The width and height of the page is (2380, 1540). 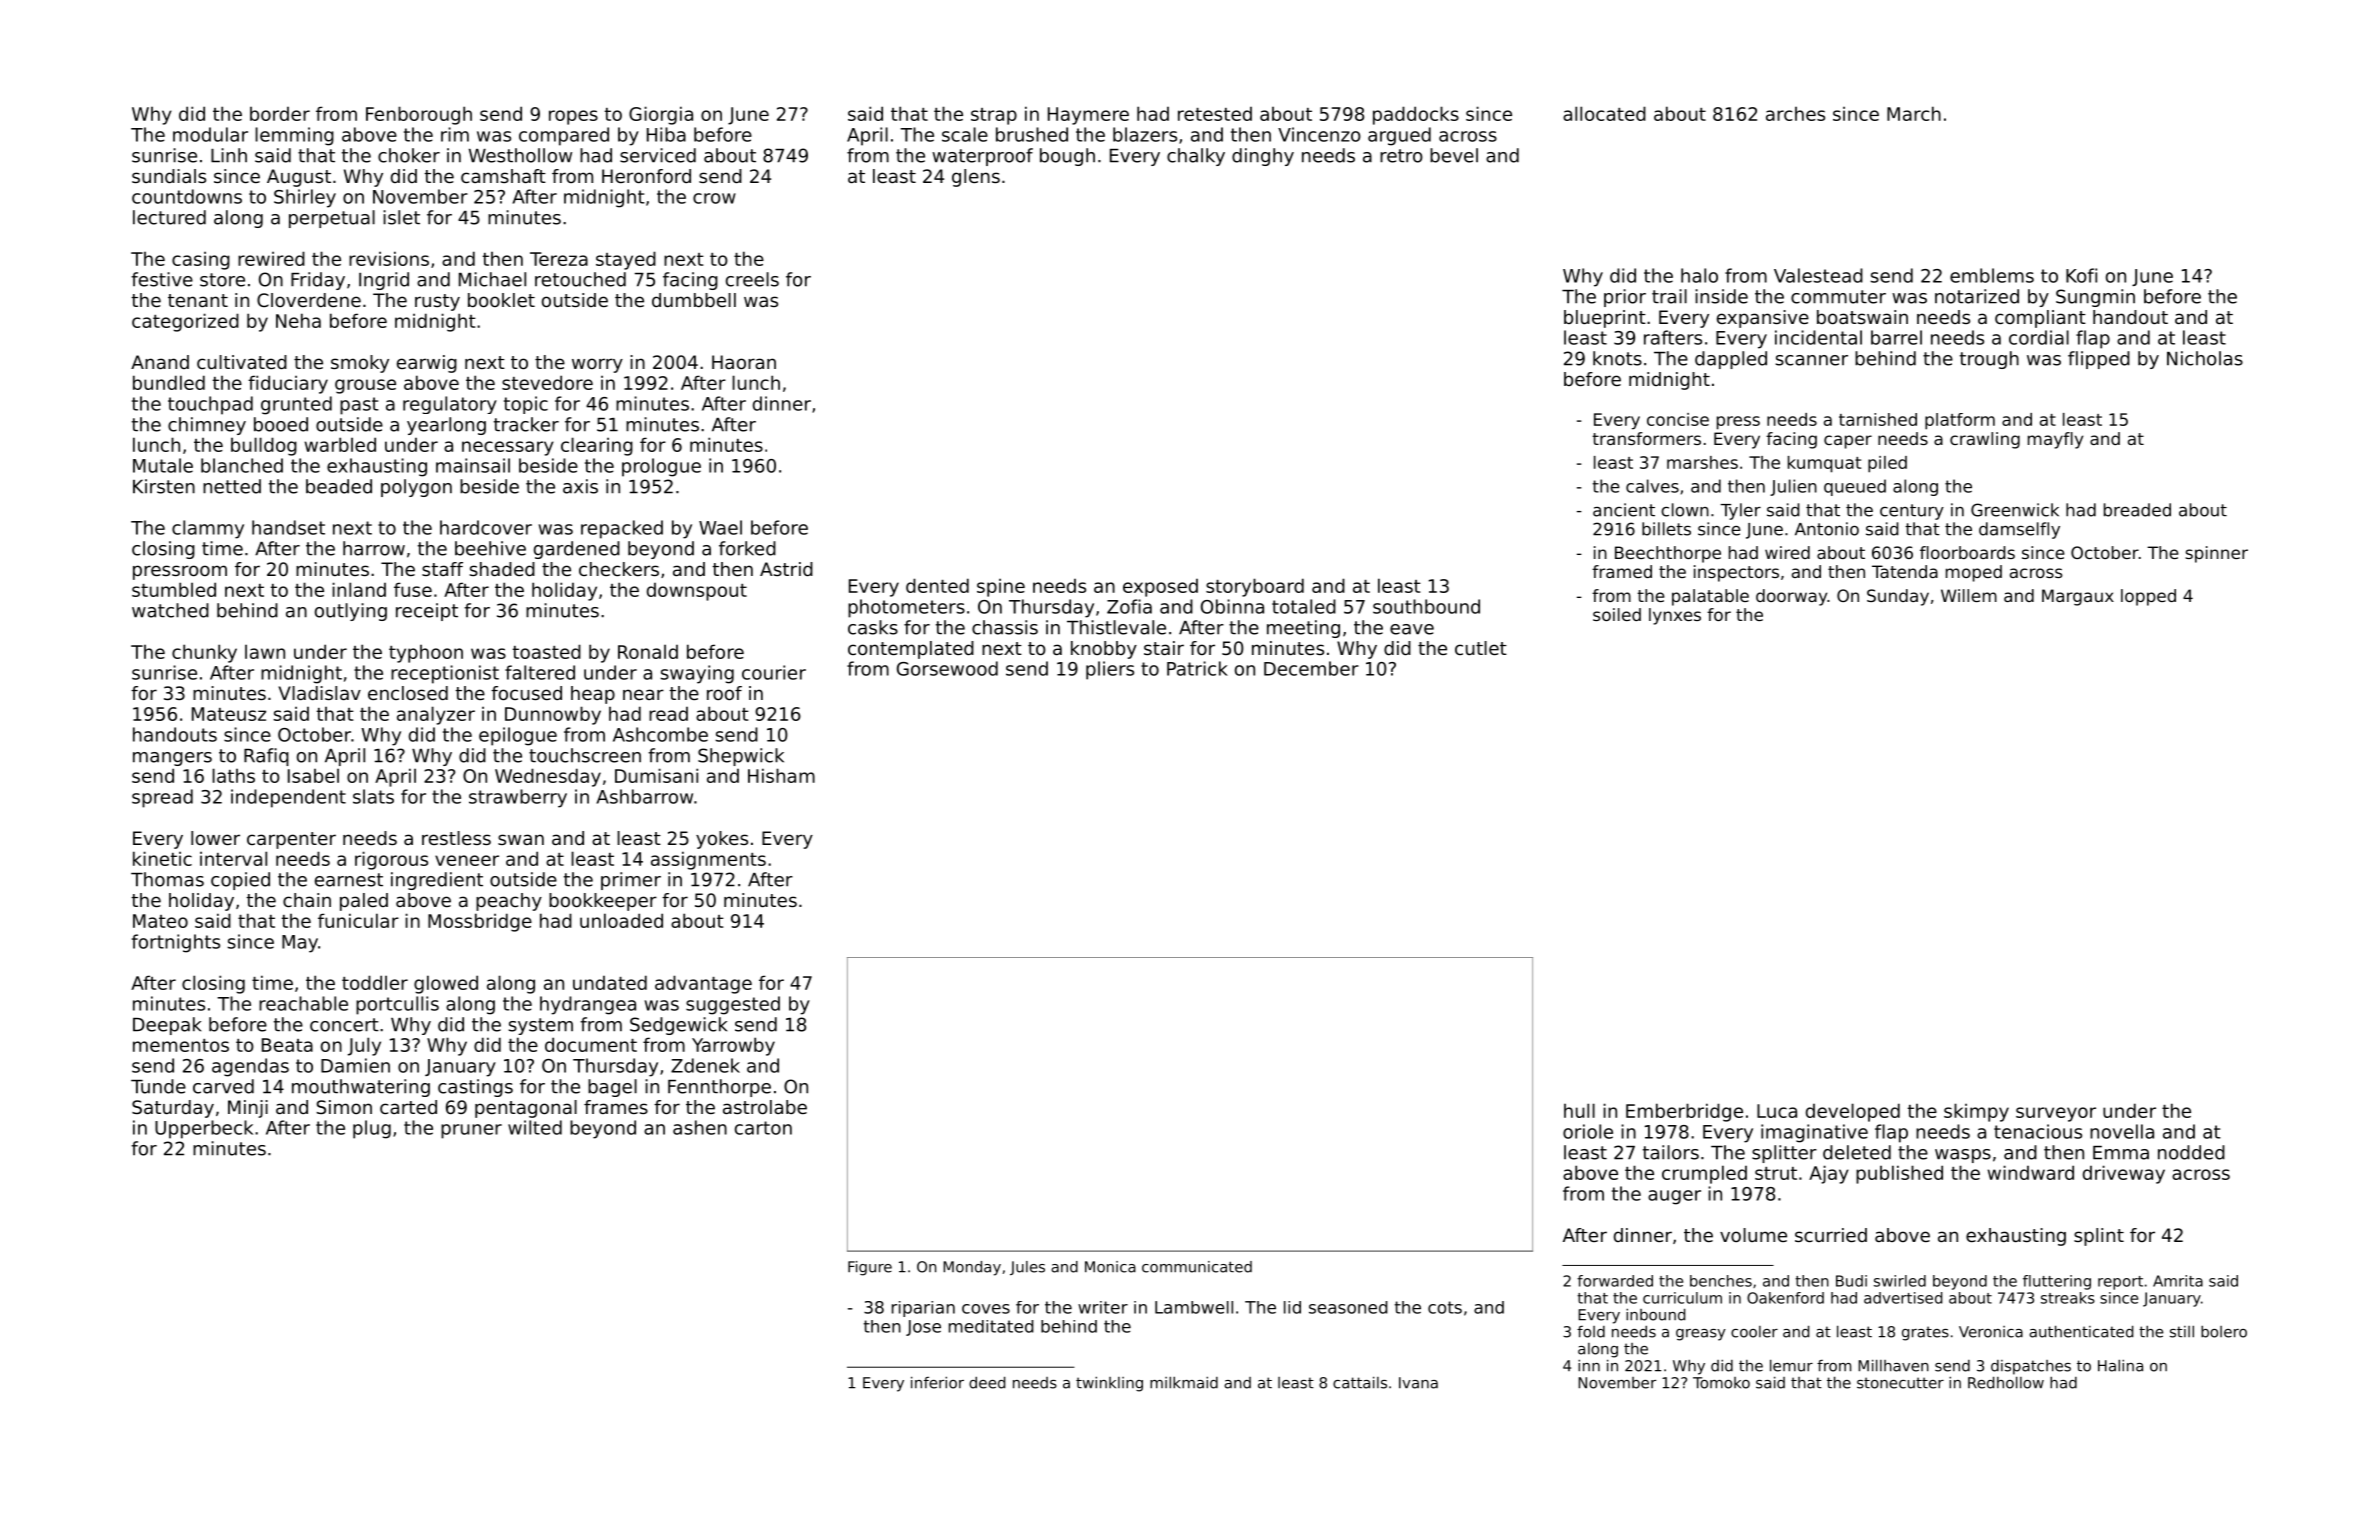 What do you see at coordinates (708, 860) in the page?
I see `assignments` at bounding box center [708, 860].
